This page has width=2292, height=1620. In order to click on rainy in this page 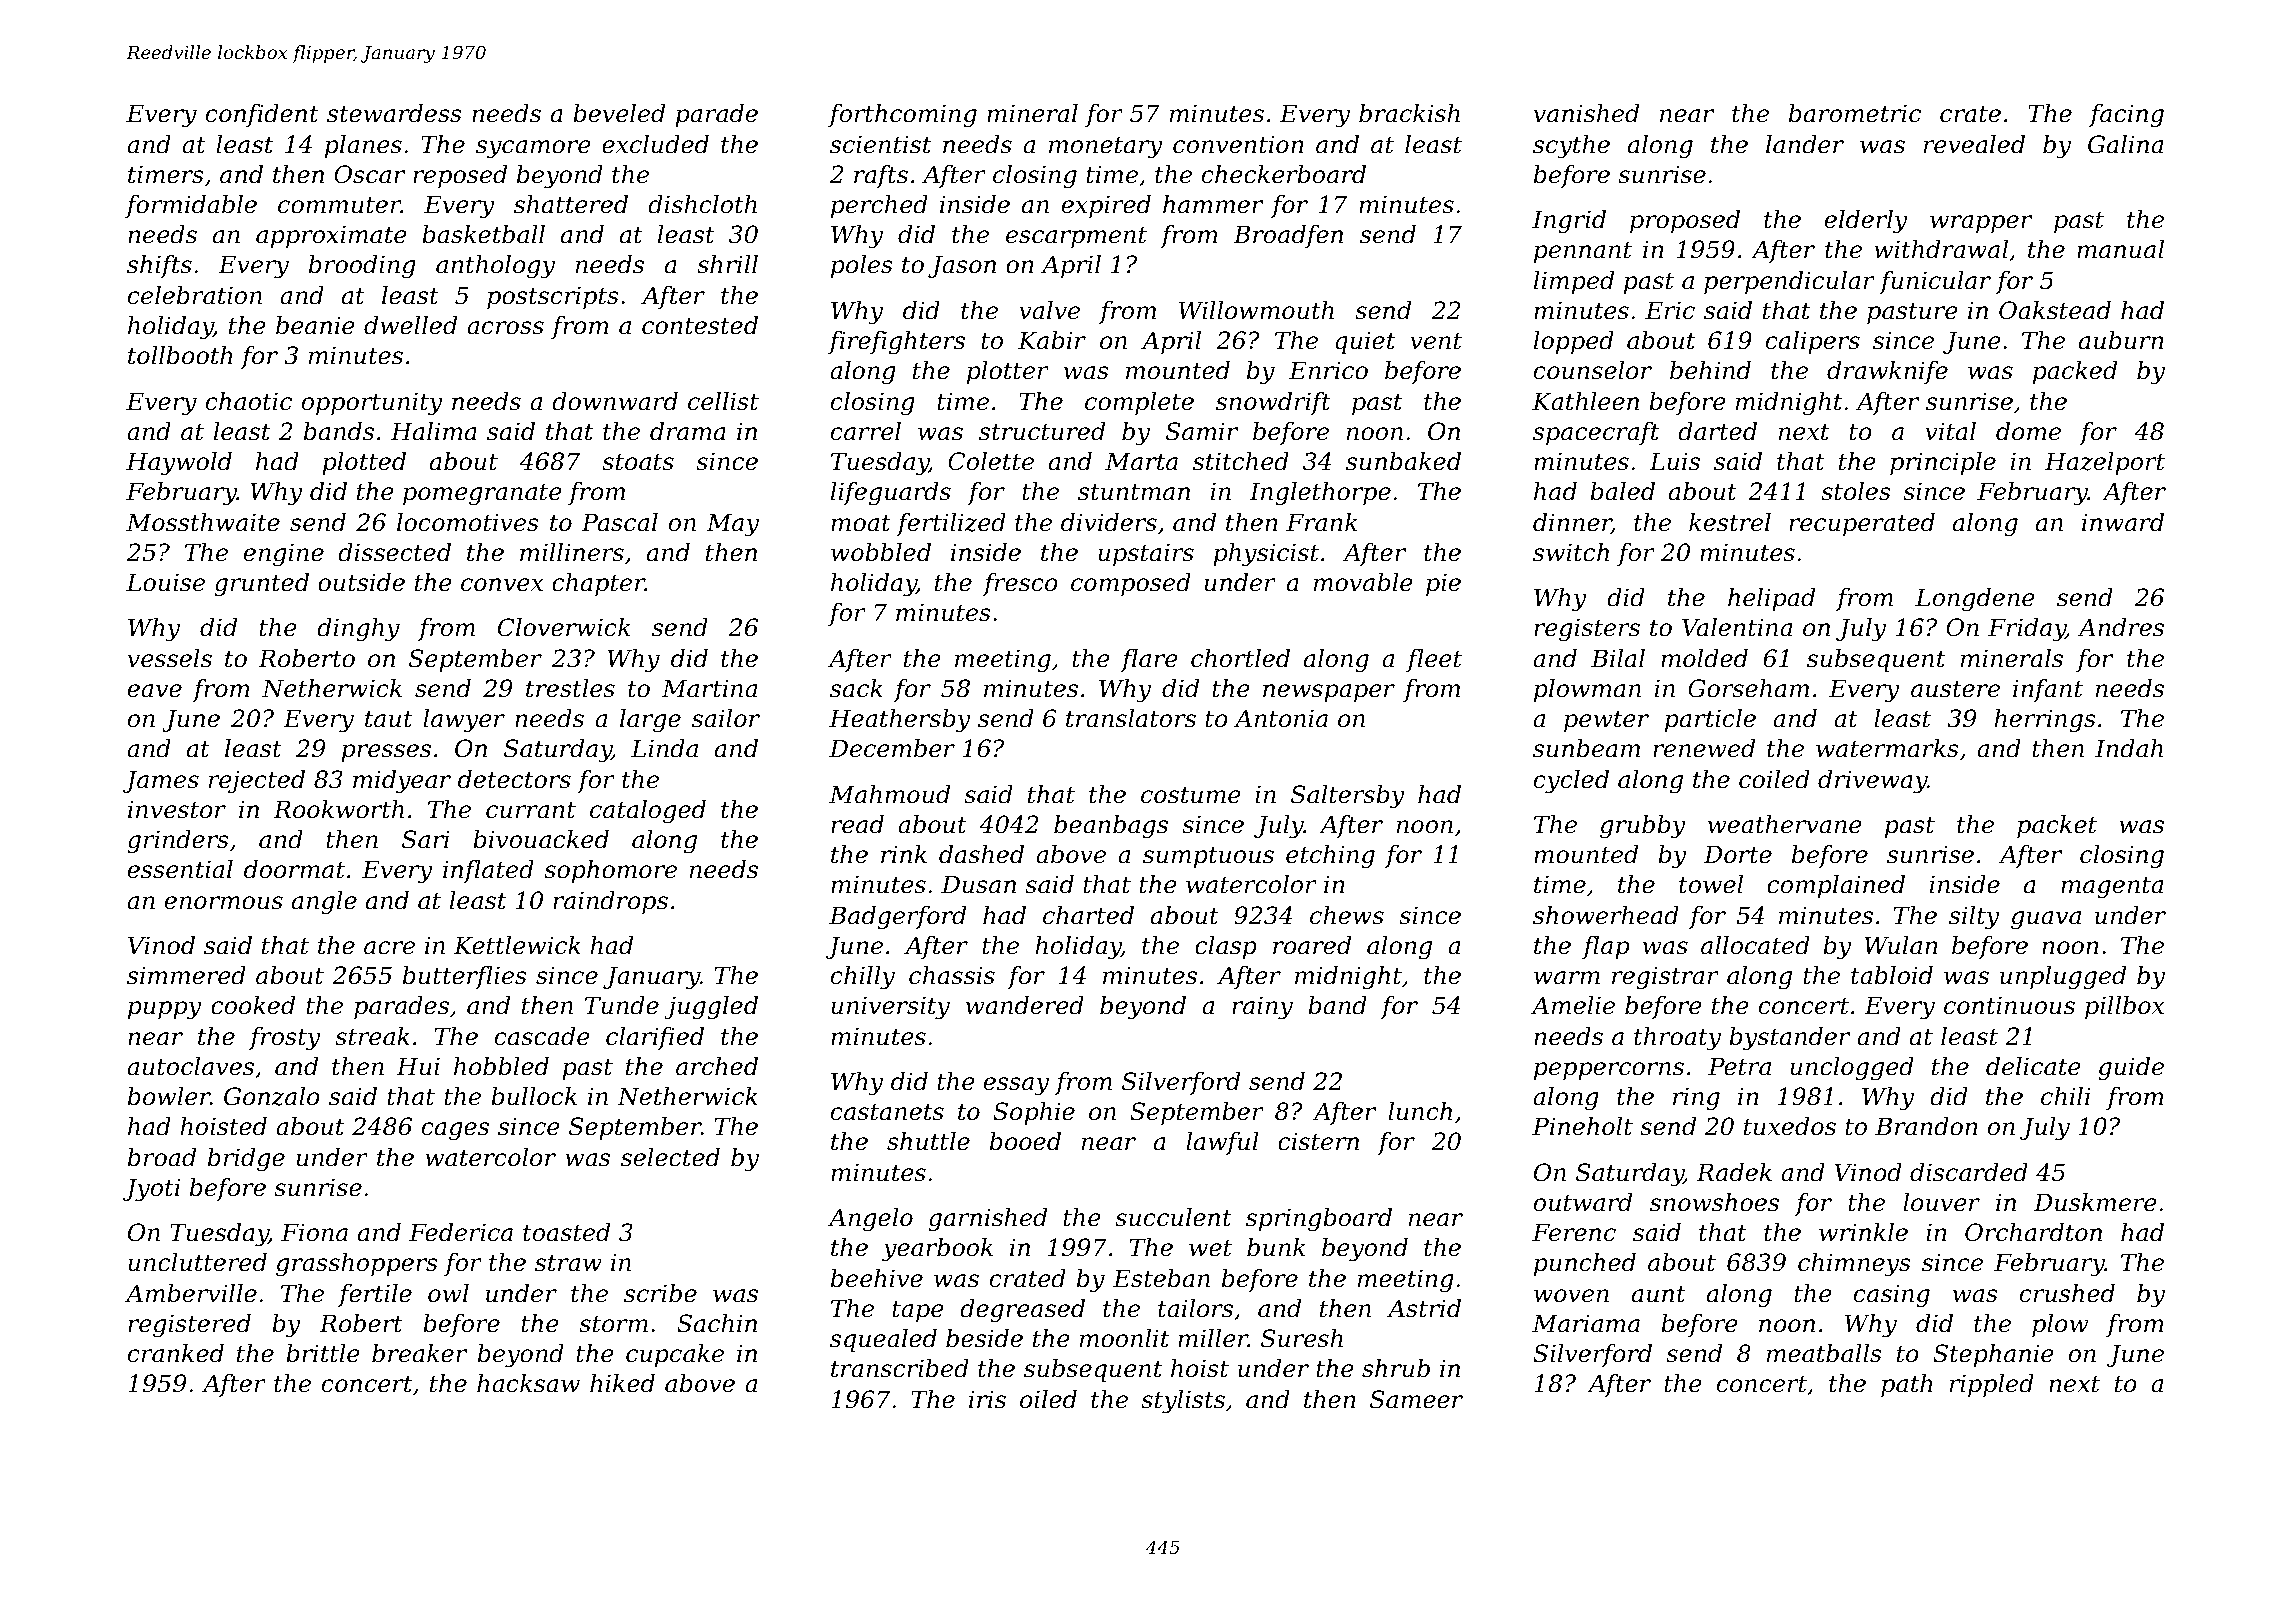, I will do `click(1262, 1008)`.
